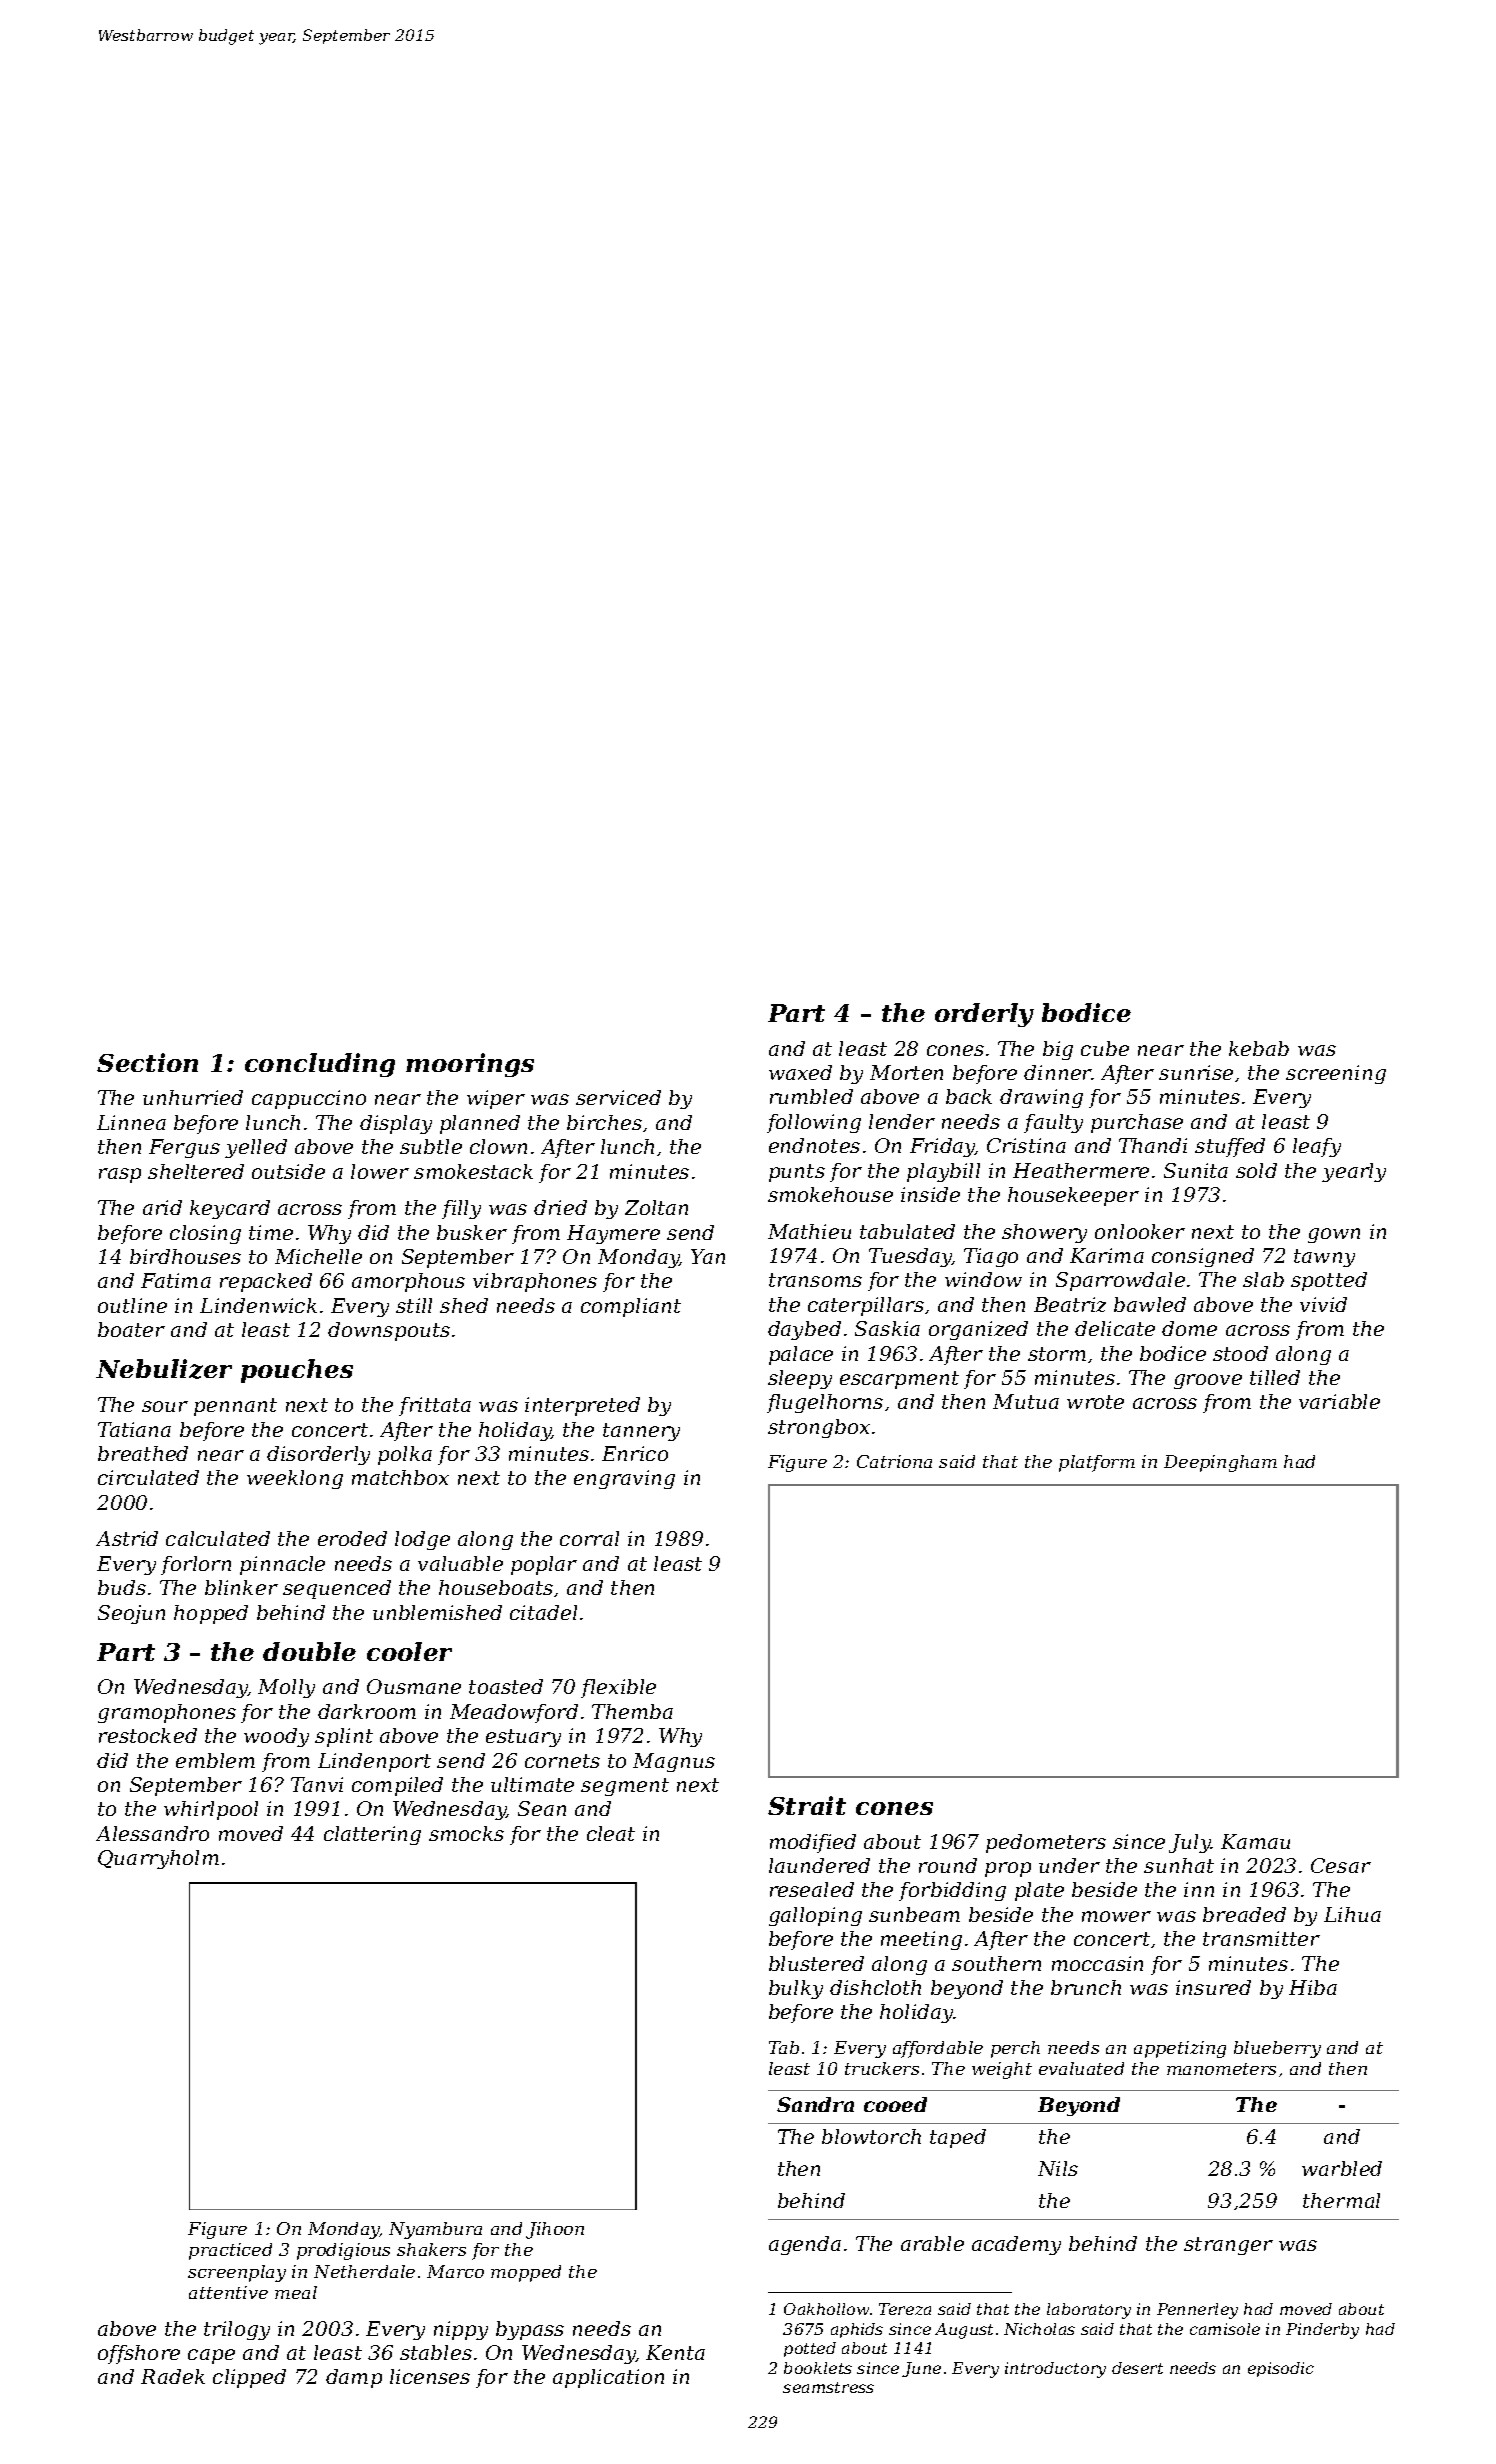  Describe the element at coordinates (147, 1062) in the screenshot. I see `Section` at that location.
